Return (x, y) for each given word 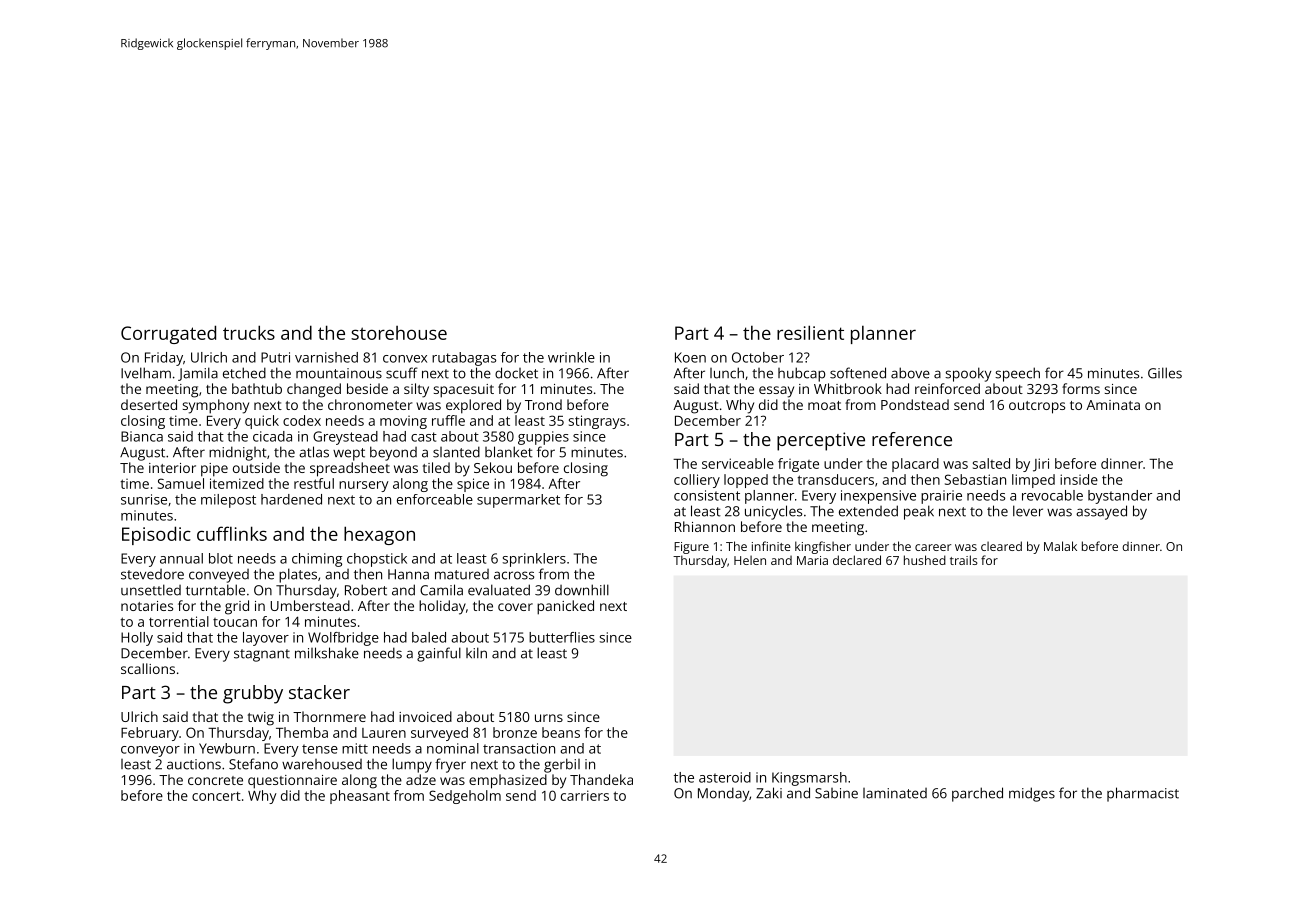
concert (216, 796)
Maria (812, 560)
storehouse (399, 333)
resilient (810, 332)
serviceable (738, 463)
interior (172, 468)
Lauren (384, 733)
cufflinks (232, 533)
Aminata (1113, 405)
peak (919, 512)
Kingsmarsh (809, 779)
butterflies (562, 637)
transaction (519, 748)
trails (964, 560)
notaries (147, 606)
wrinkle (571, 357)
